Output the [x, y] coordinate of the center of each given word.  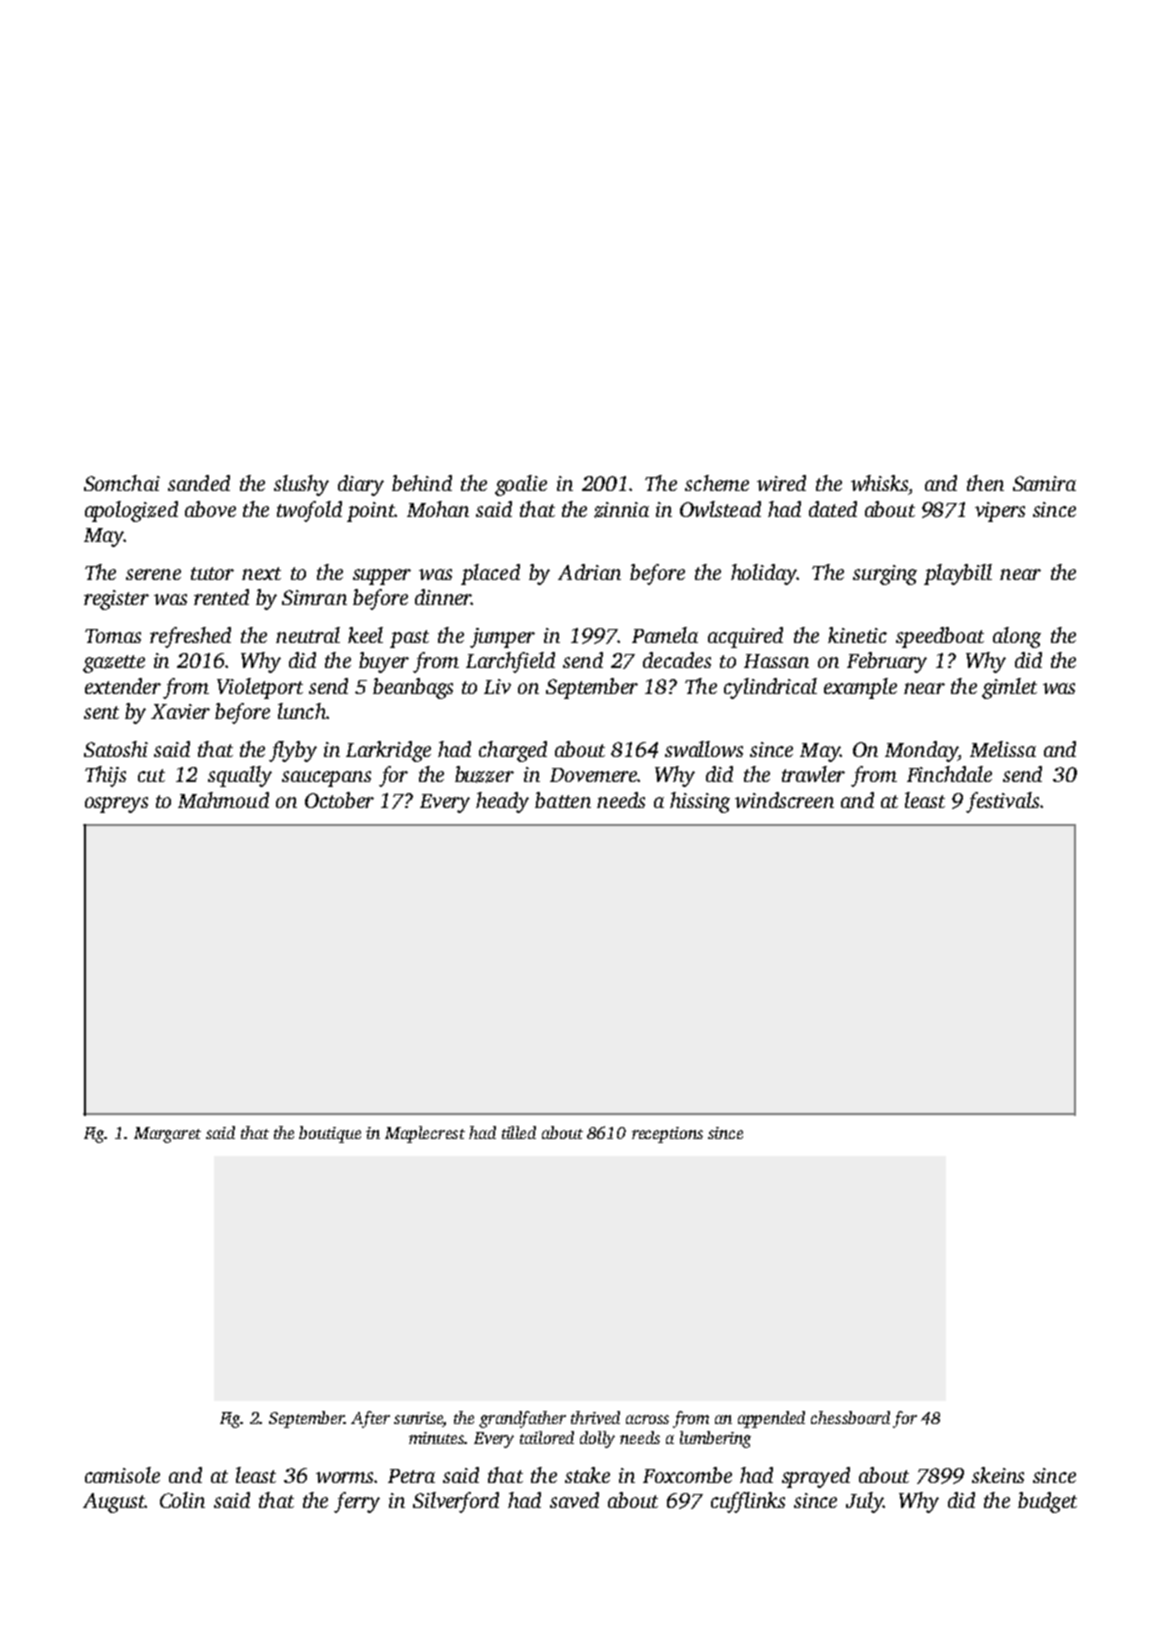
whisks [879, 483]
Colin [182, 1500]
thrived [595, 1417]
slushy [301, 485]
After [370, 1419]
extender [123, 686]
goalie [521, 485]
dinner [443, 597]
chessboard [850, 1417]
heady [502, 802]
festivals [1002, 802]
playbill [958, 574]
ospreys [116, 805]
